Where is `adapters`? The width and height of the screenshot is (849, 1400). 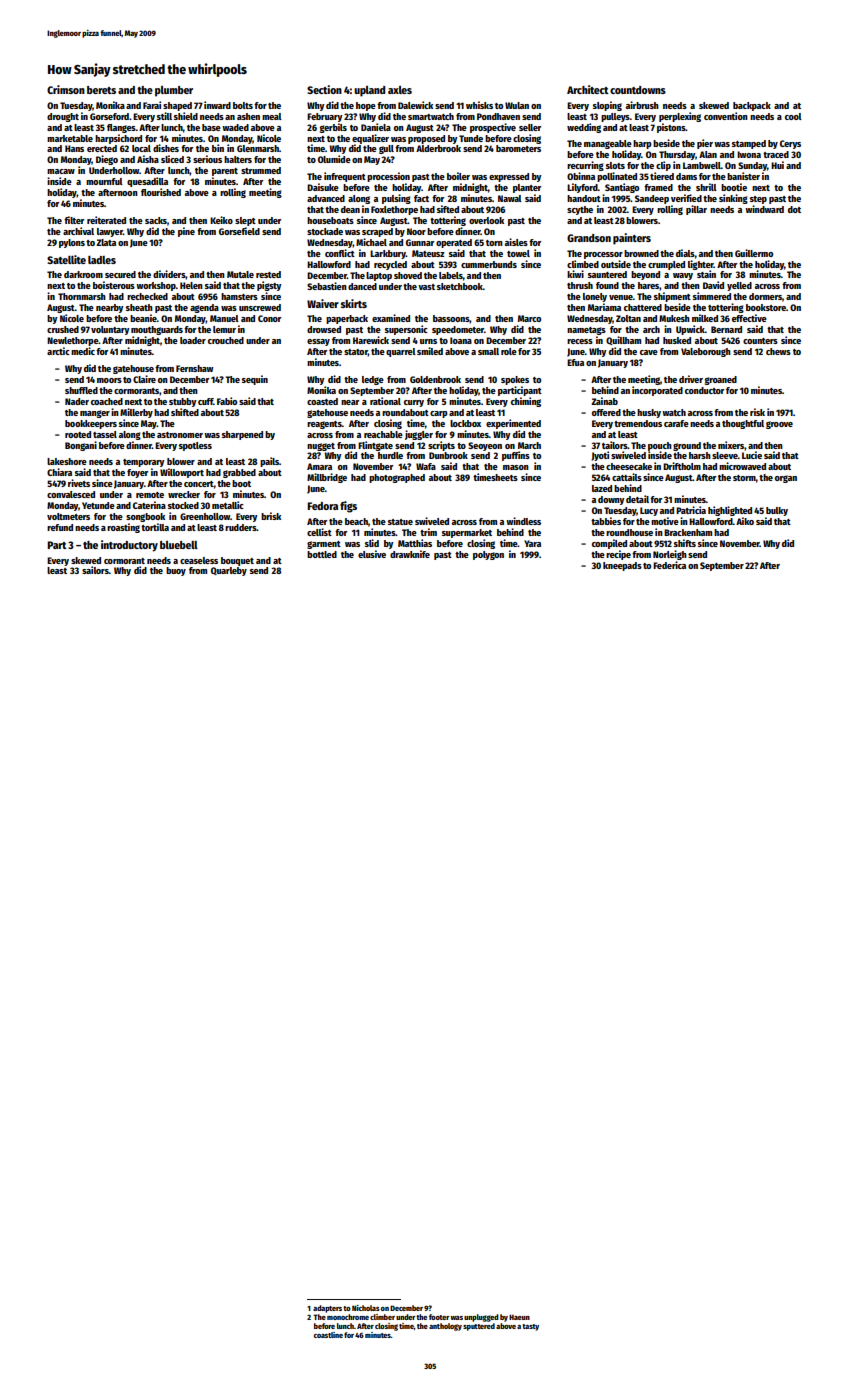
adapters is located at coordinates (327, 1309).
